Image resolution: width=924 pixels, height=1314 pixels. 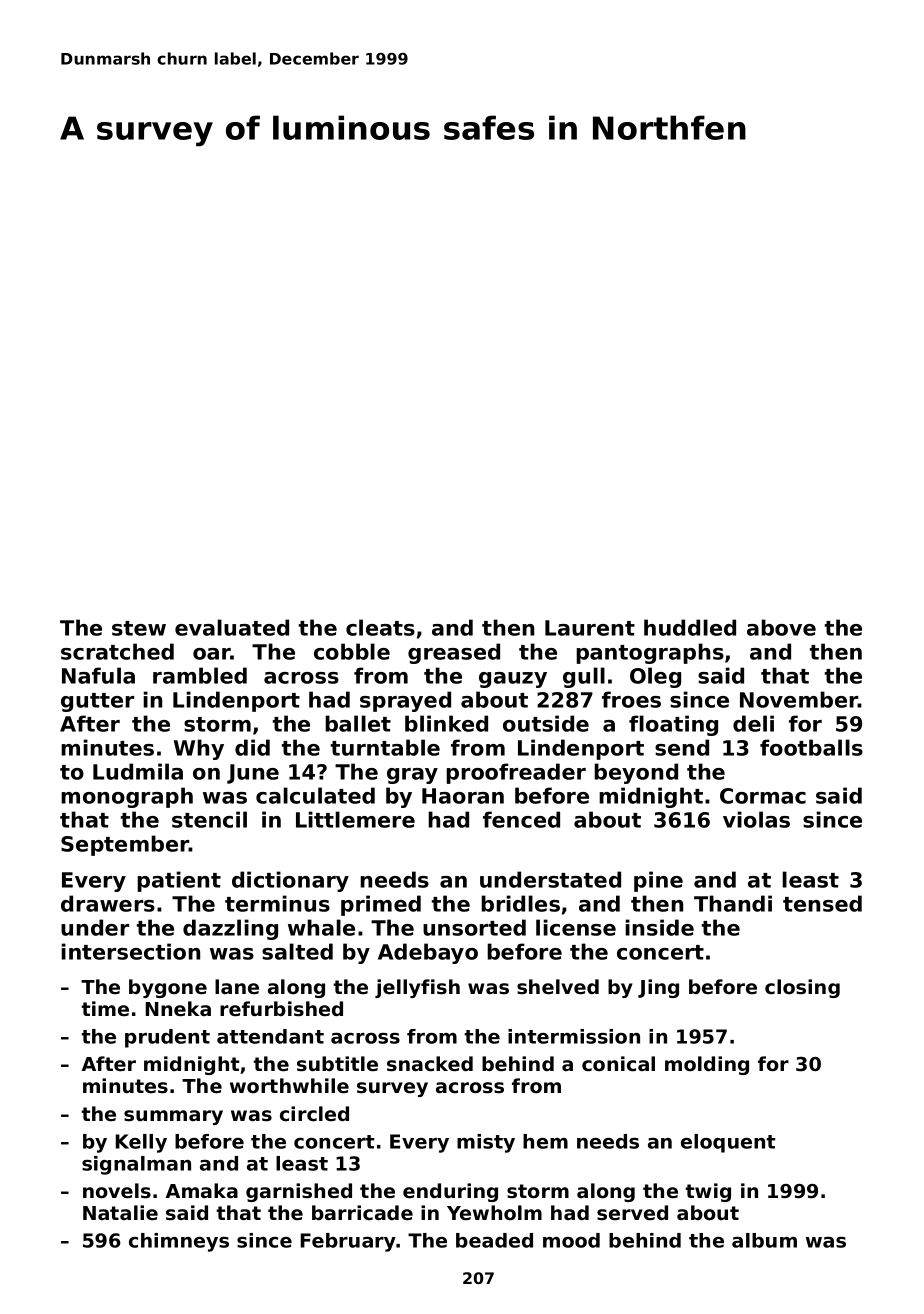 What do you see at coordinates (380, 627) in the image?
I see `cleats` at bounding box center [380, 627].
